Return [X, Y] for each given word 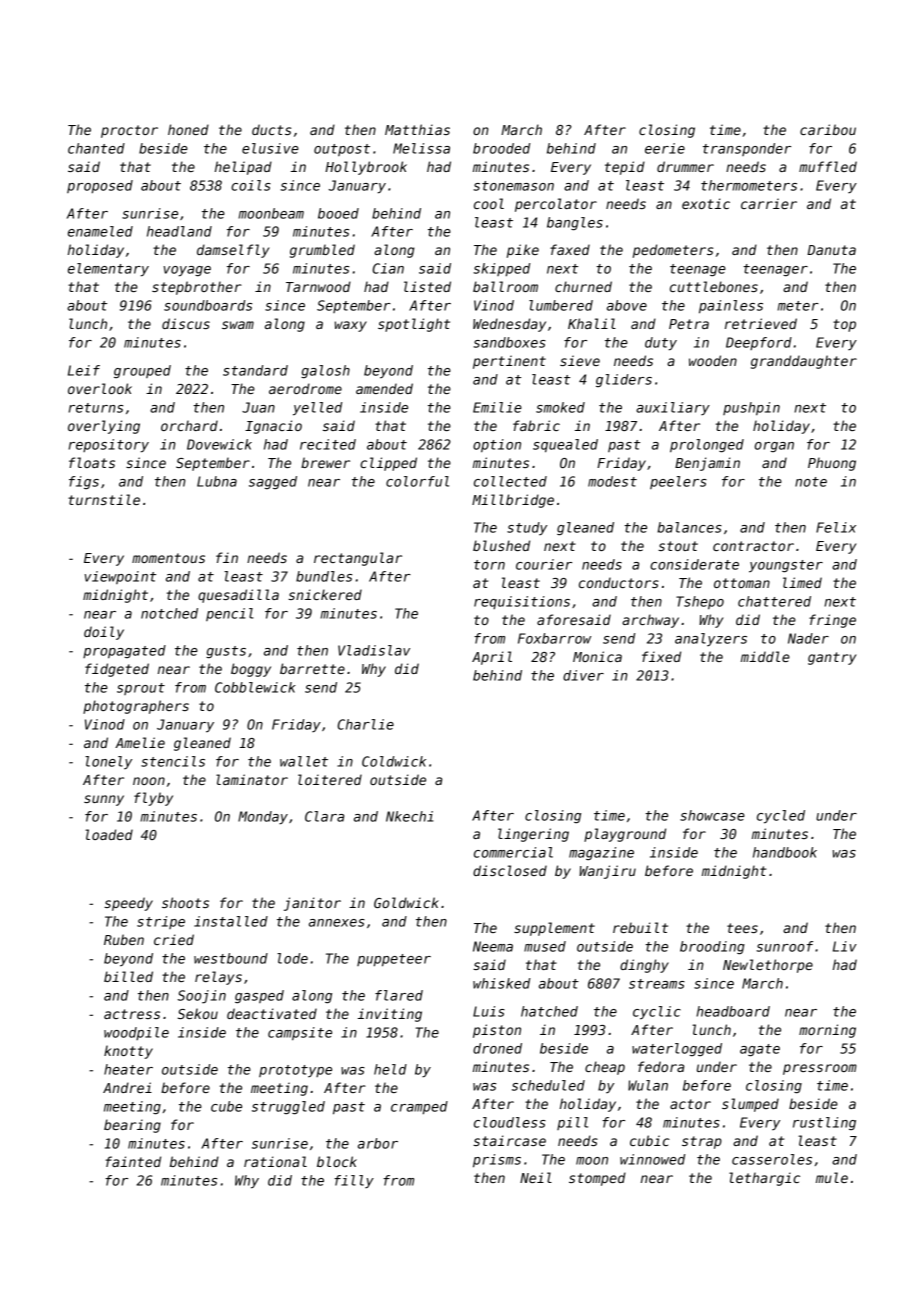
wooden [713, 360]
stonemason [513, 186]
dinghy [644, 966]
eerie [665, 148]
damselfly [233, 251]
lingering [533, 835]
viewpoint [120, 577]
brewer [325, 462]
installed [231, 921]
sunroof [784, 946]
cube [226, 1106]
